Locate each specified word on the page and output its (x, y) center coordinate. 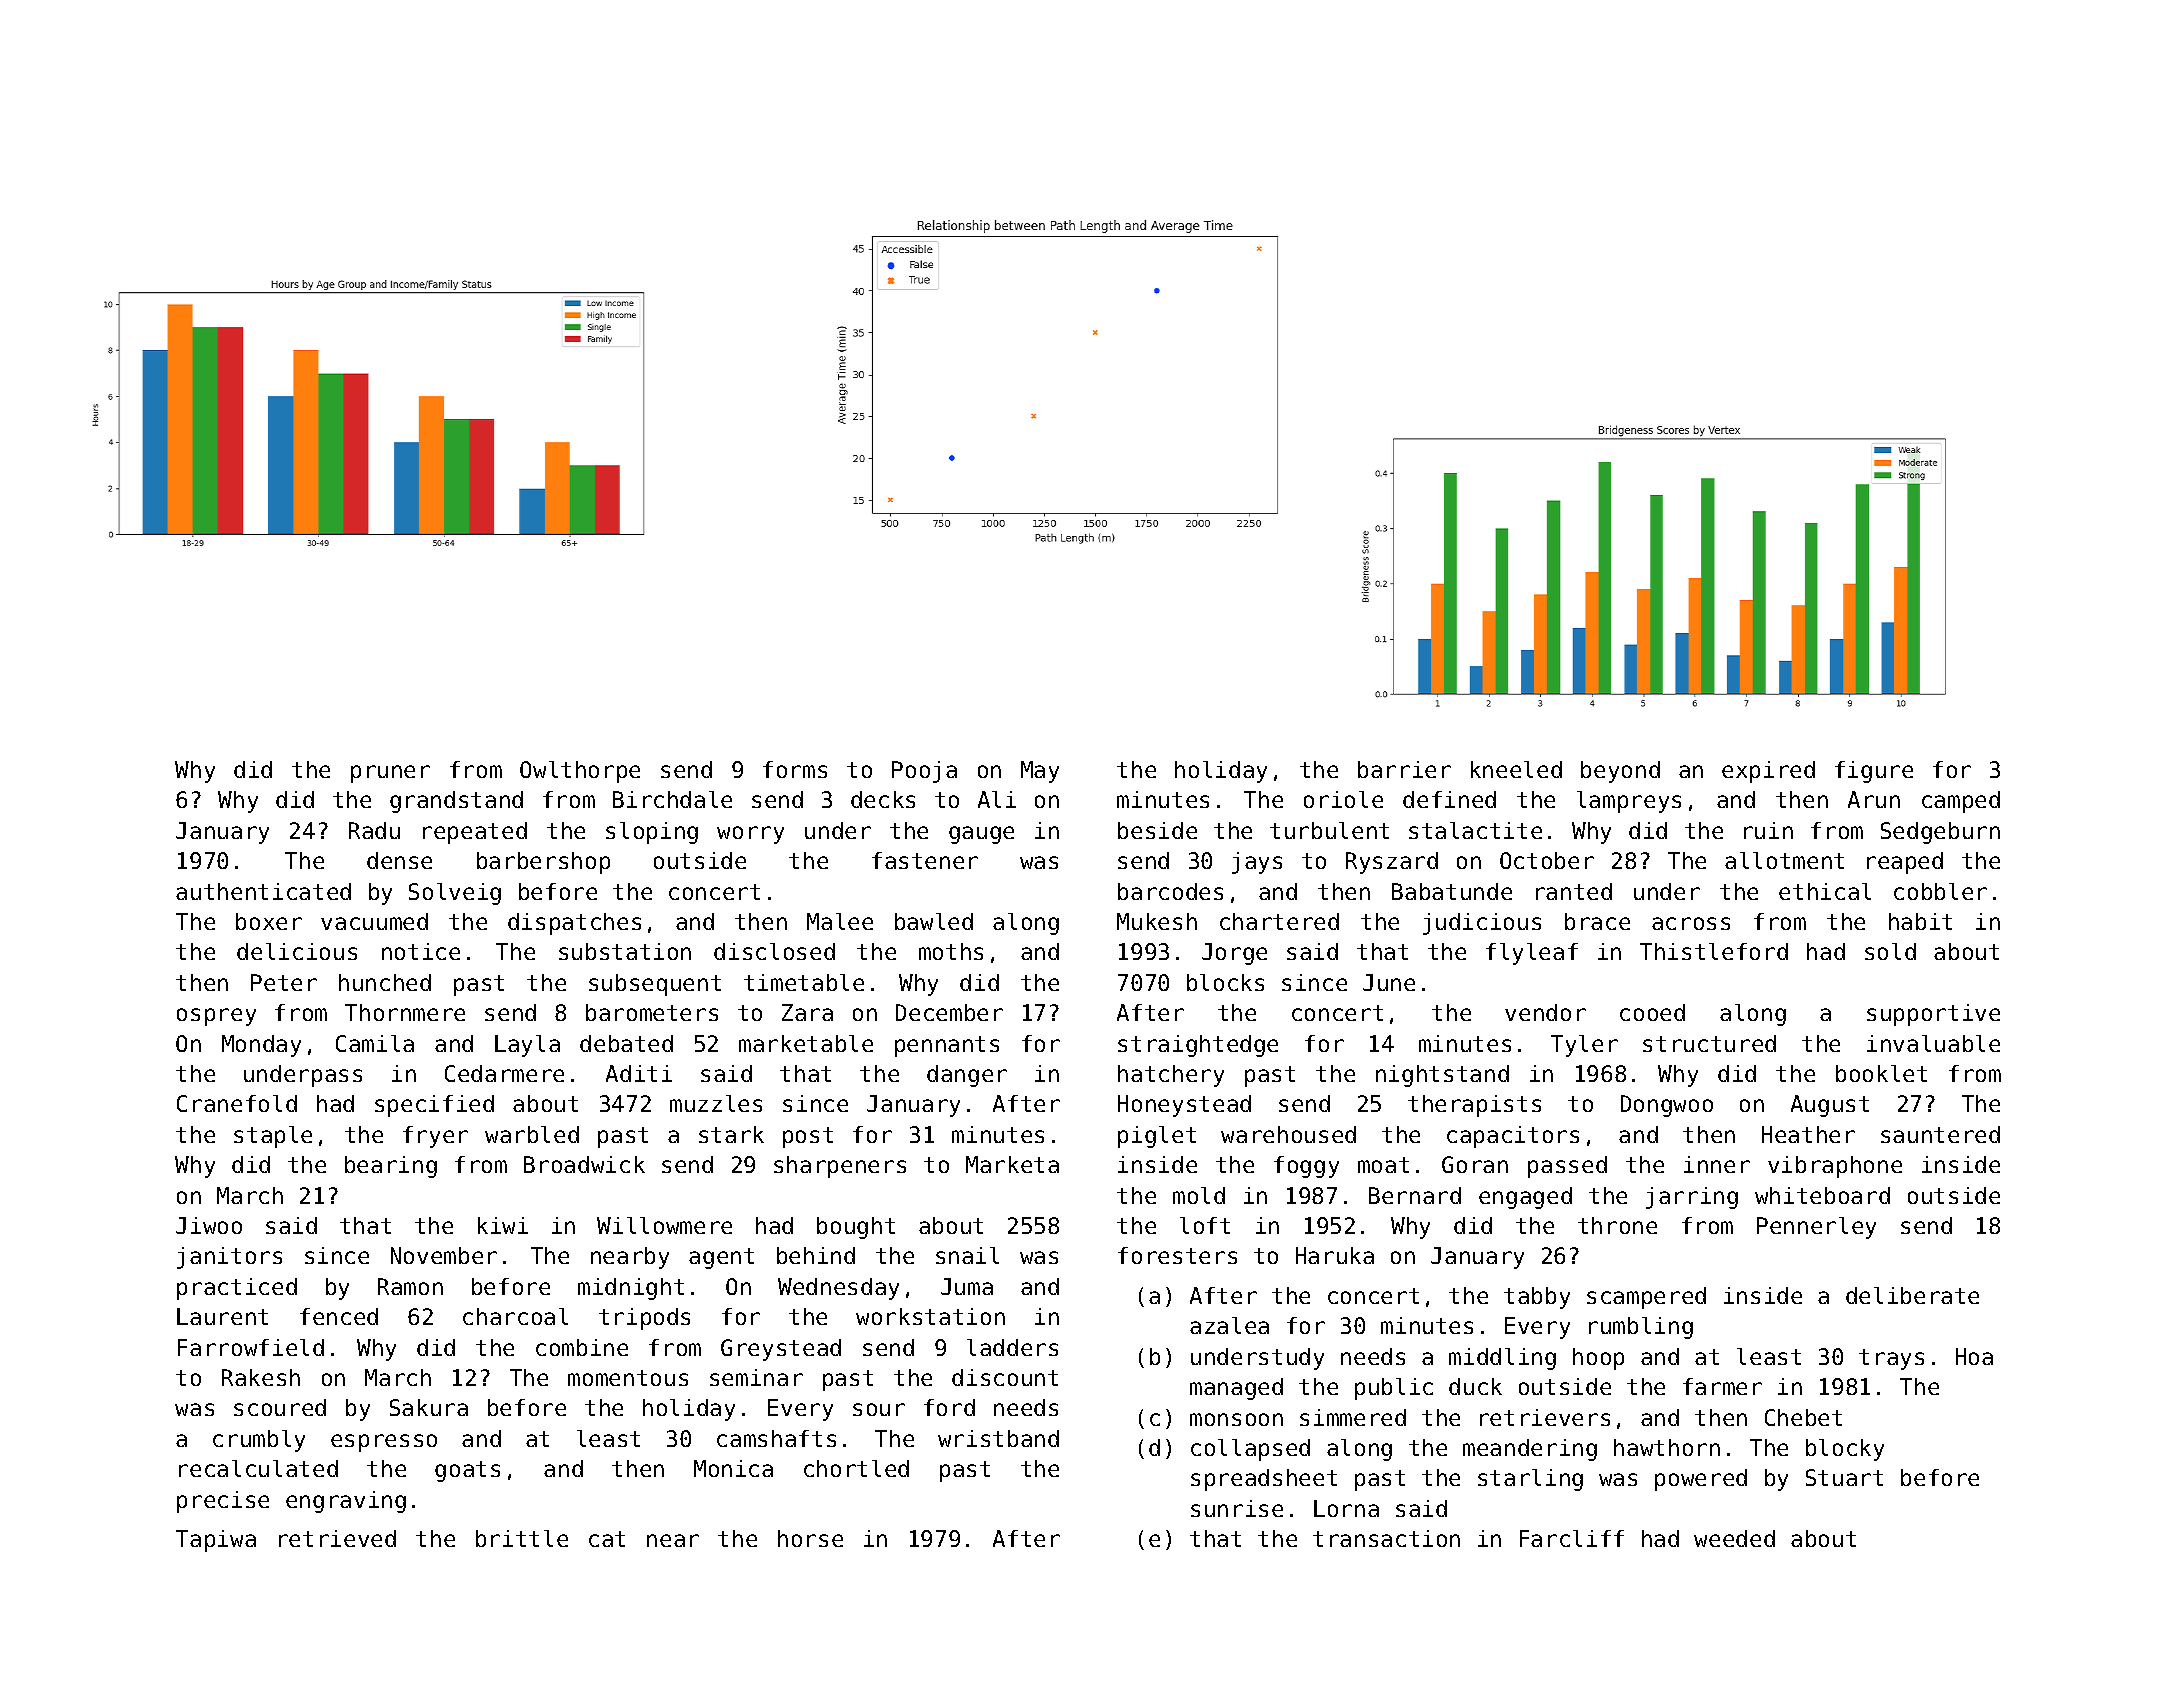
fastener (925, 860)
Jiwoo (209, 1225)
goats (467, 1471)
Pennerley (1816, 1228)
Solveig (455, 894)
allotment (1784, 860)
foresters (1177, 1255)
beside (1157, 830)
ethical (1825, 891)
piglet (1157, 1137)
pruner (390, 774)
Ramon (410, 1286)
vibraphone (1835, 1167)
